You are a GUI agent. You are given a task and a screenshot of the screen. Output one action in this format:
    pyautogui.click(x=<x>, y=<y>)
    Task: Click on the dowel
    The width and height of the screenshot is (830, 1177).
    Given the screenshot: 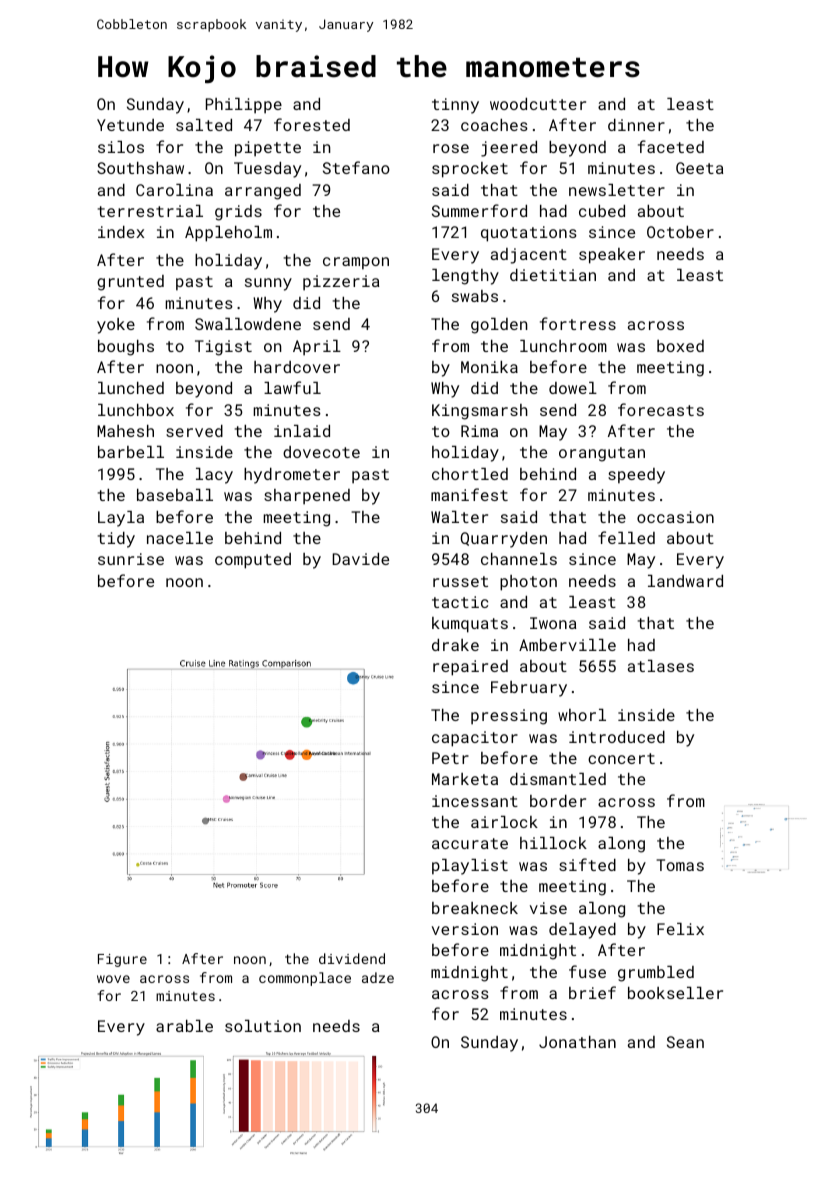 What is the action you would take?
    pyautogui.click(x=573, y=388)
